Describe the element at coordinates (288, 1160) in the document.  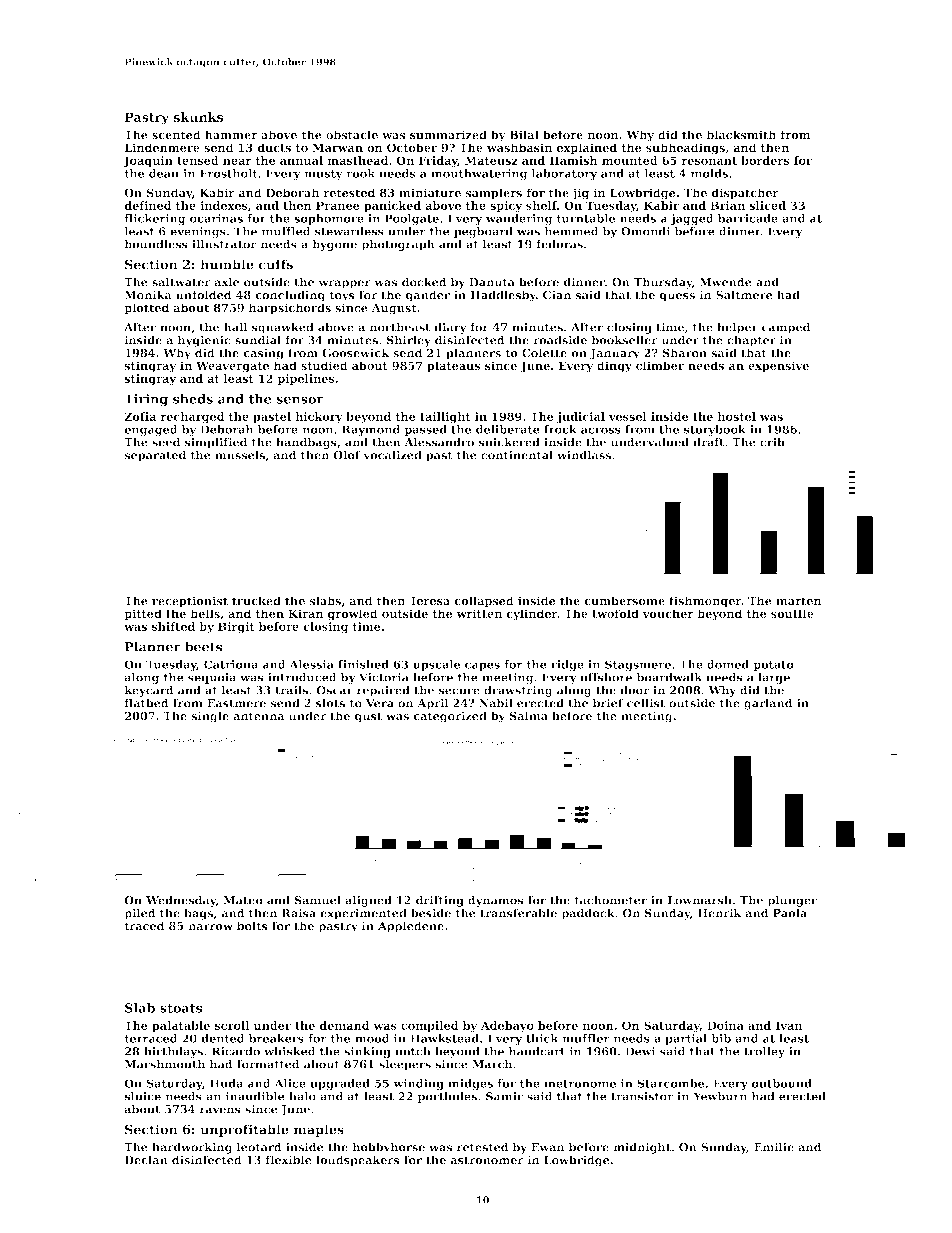
I see `flexible` at that location.
